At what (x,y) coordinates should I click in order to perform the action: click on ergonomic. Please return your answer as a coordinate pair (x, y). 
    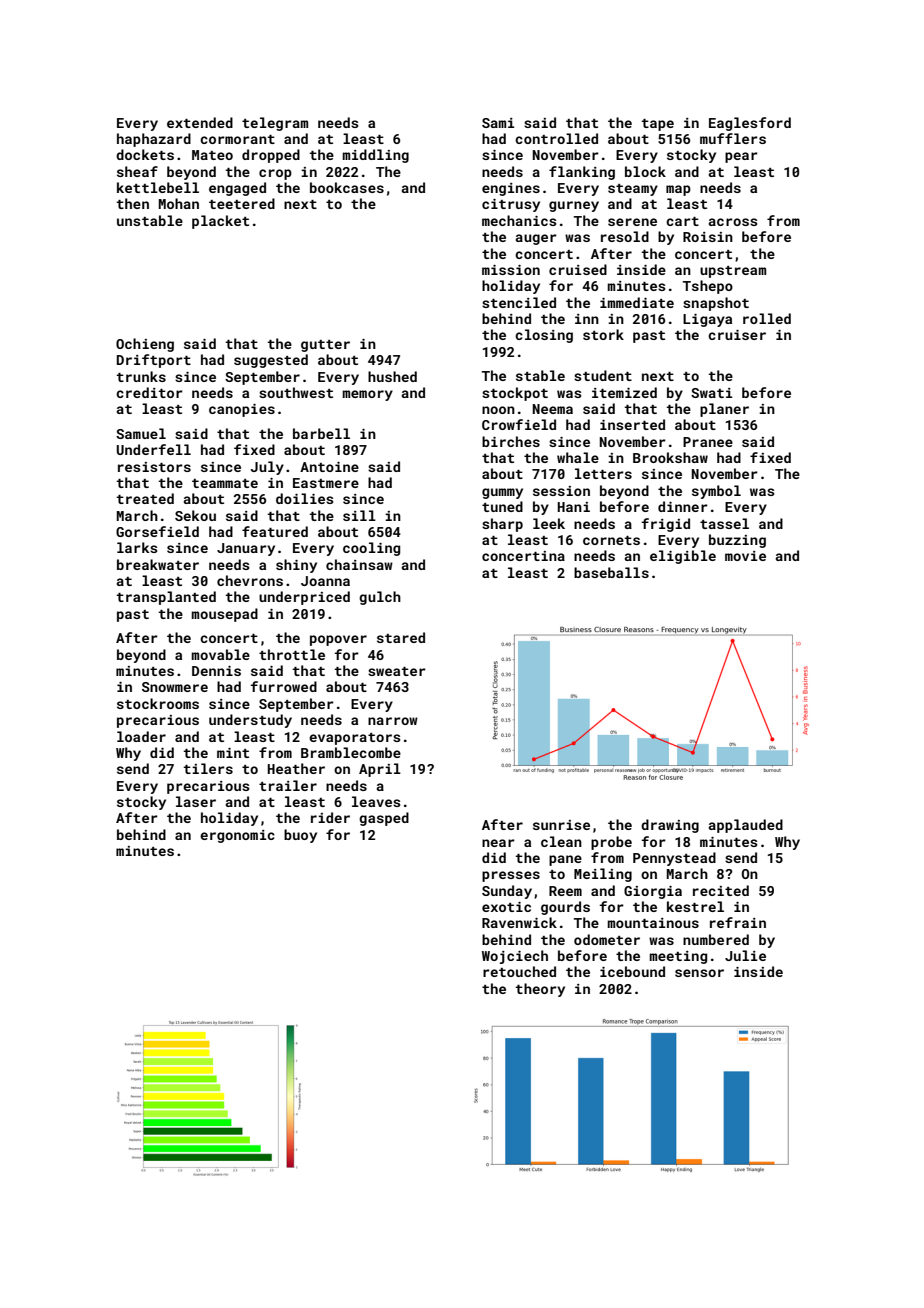
    Looking at the image, I should click on (237, 836).
